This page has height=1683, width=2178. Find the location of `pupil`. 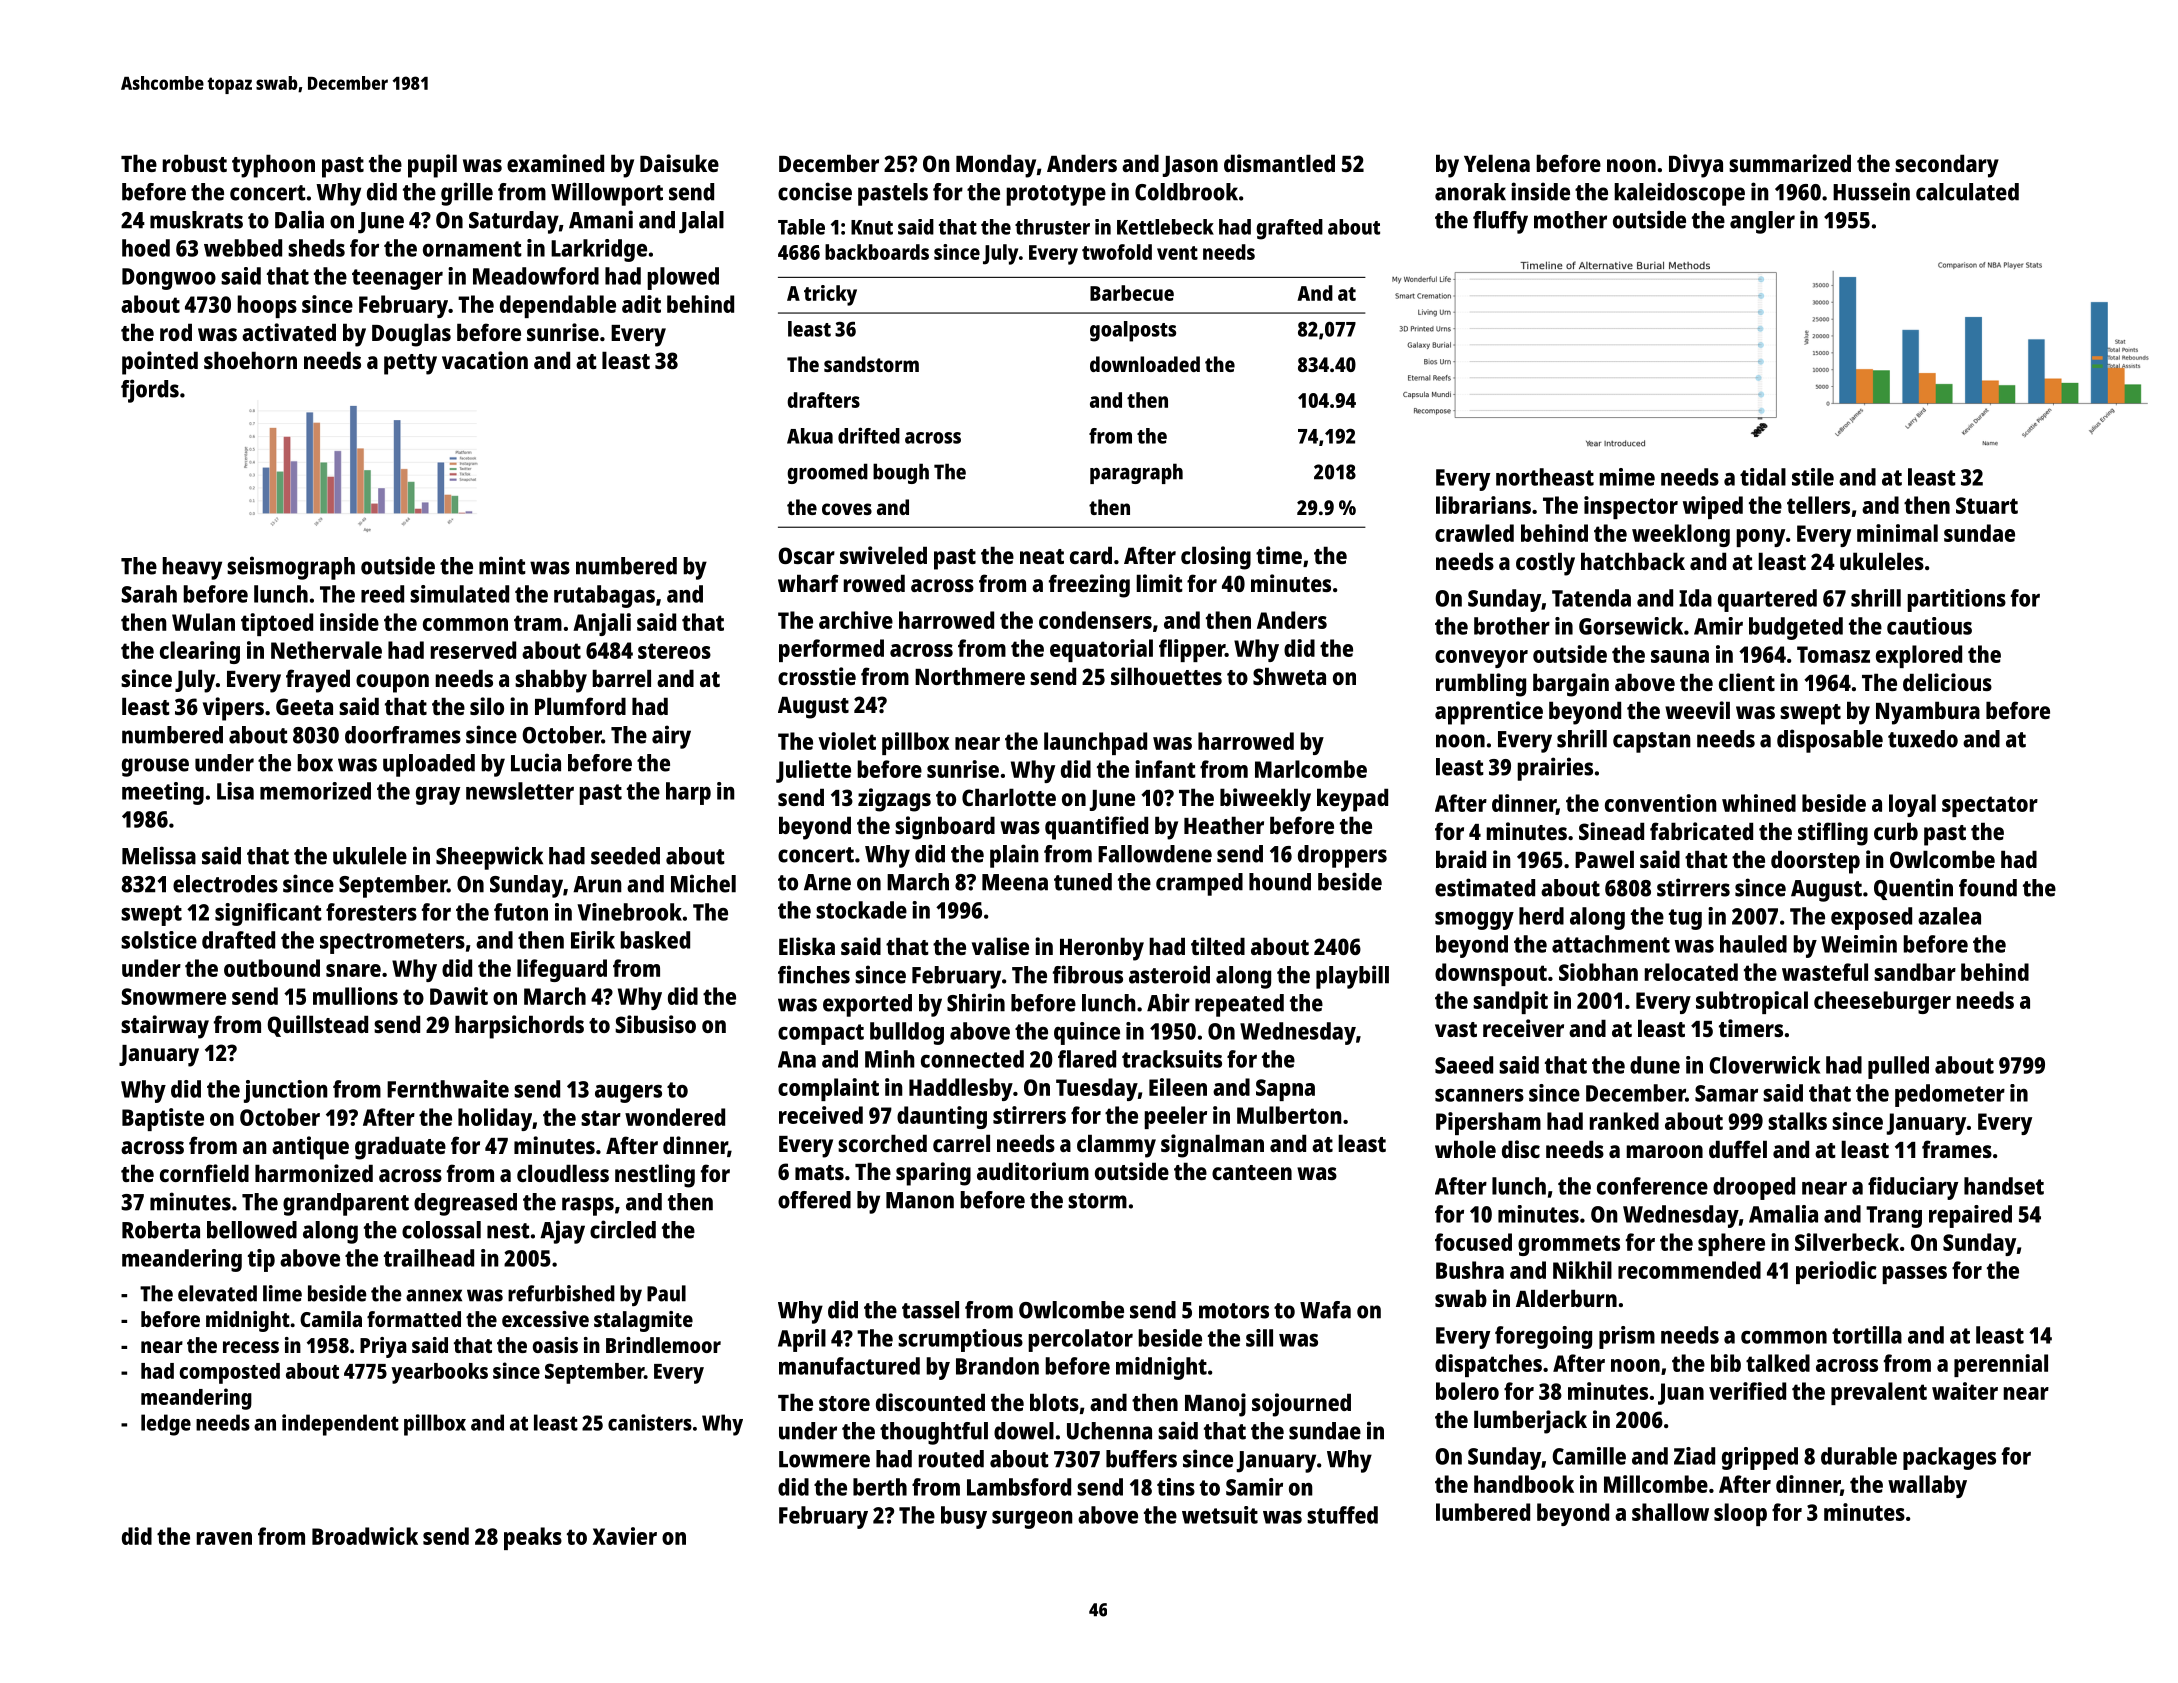

pupil is located at coordinates (432, 166).
